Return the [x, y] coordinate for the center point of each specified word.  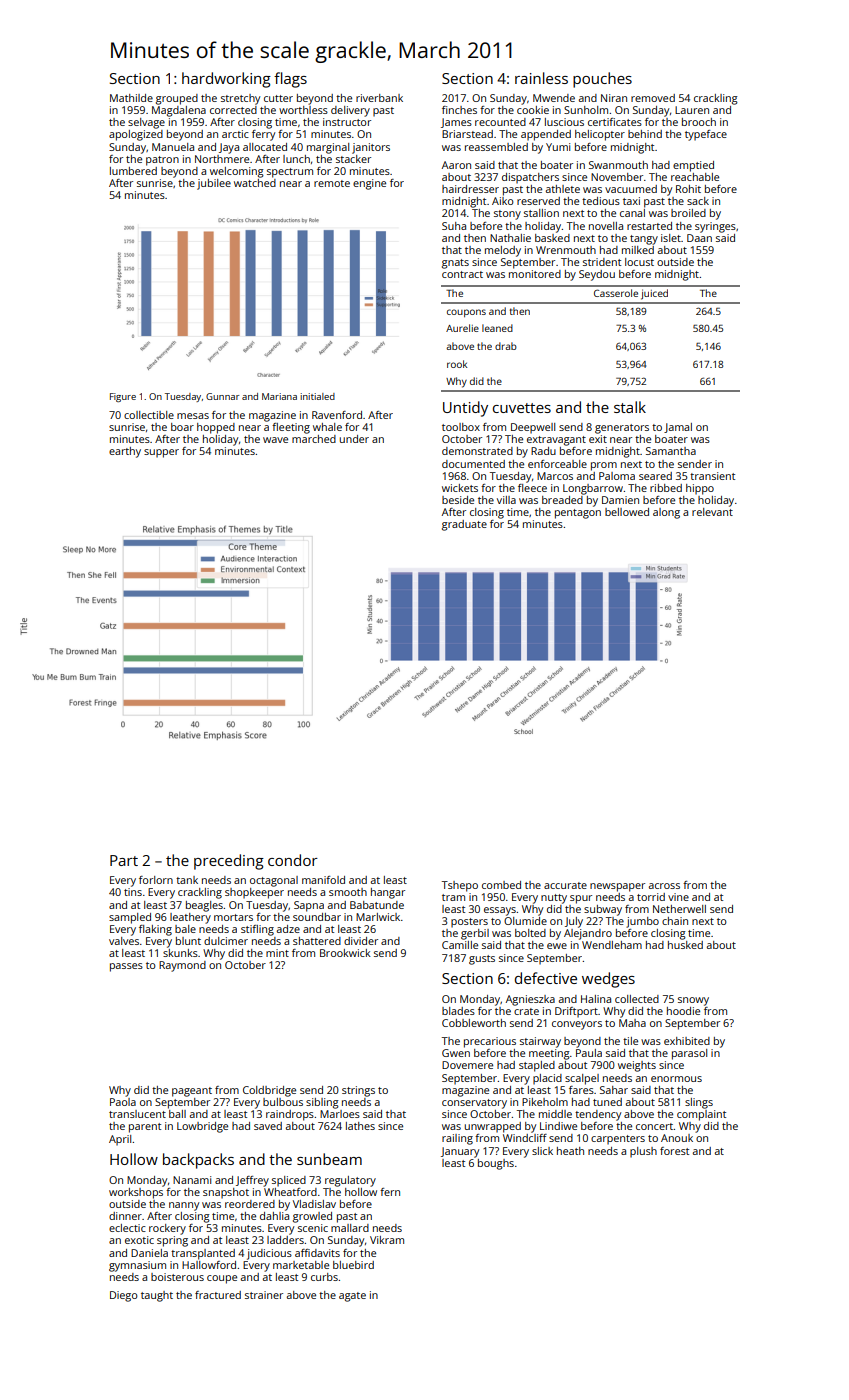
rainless [541, 78]
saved [268, 1126]
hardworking [226, 80]
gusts [482, 960]
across [664, 886]
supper [161, 453]
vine [678, 897]
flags [290, 80]
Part [124, 860]
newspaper [617, 887]
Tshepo [460, 886]
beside [458, 500]
